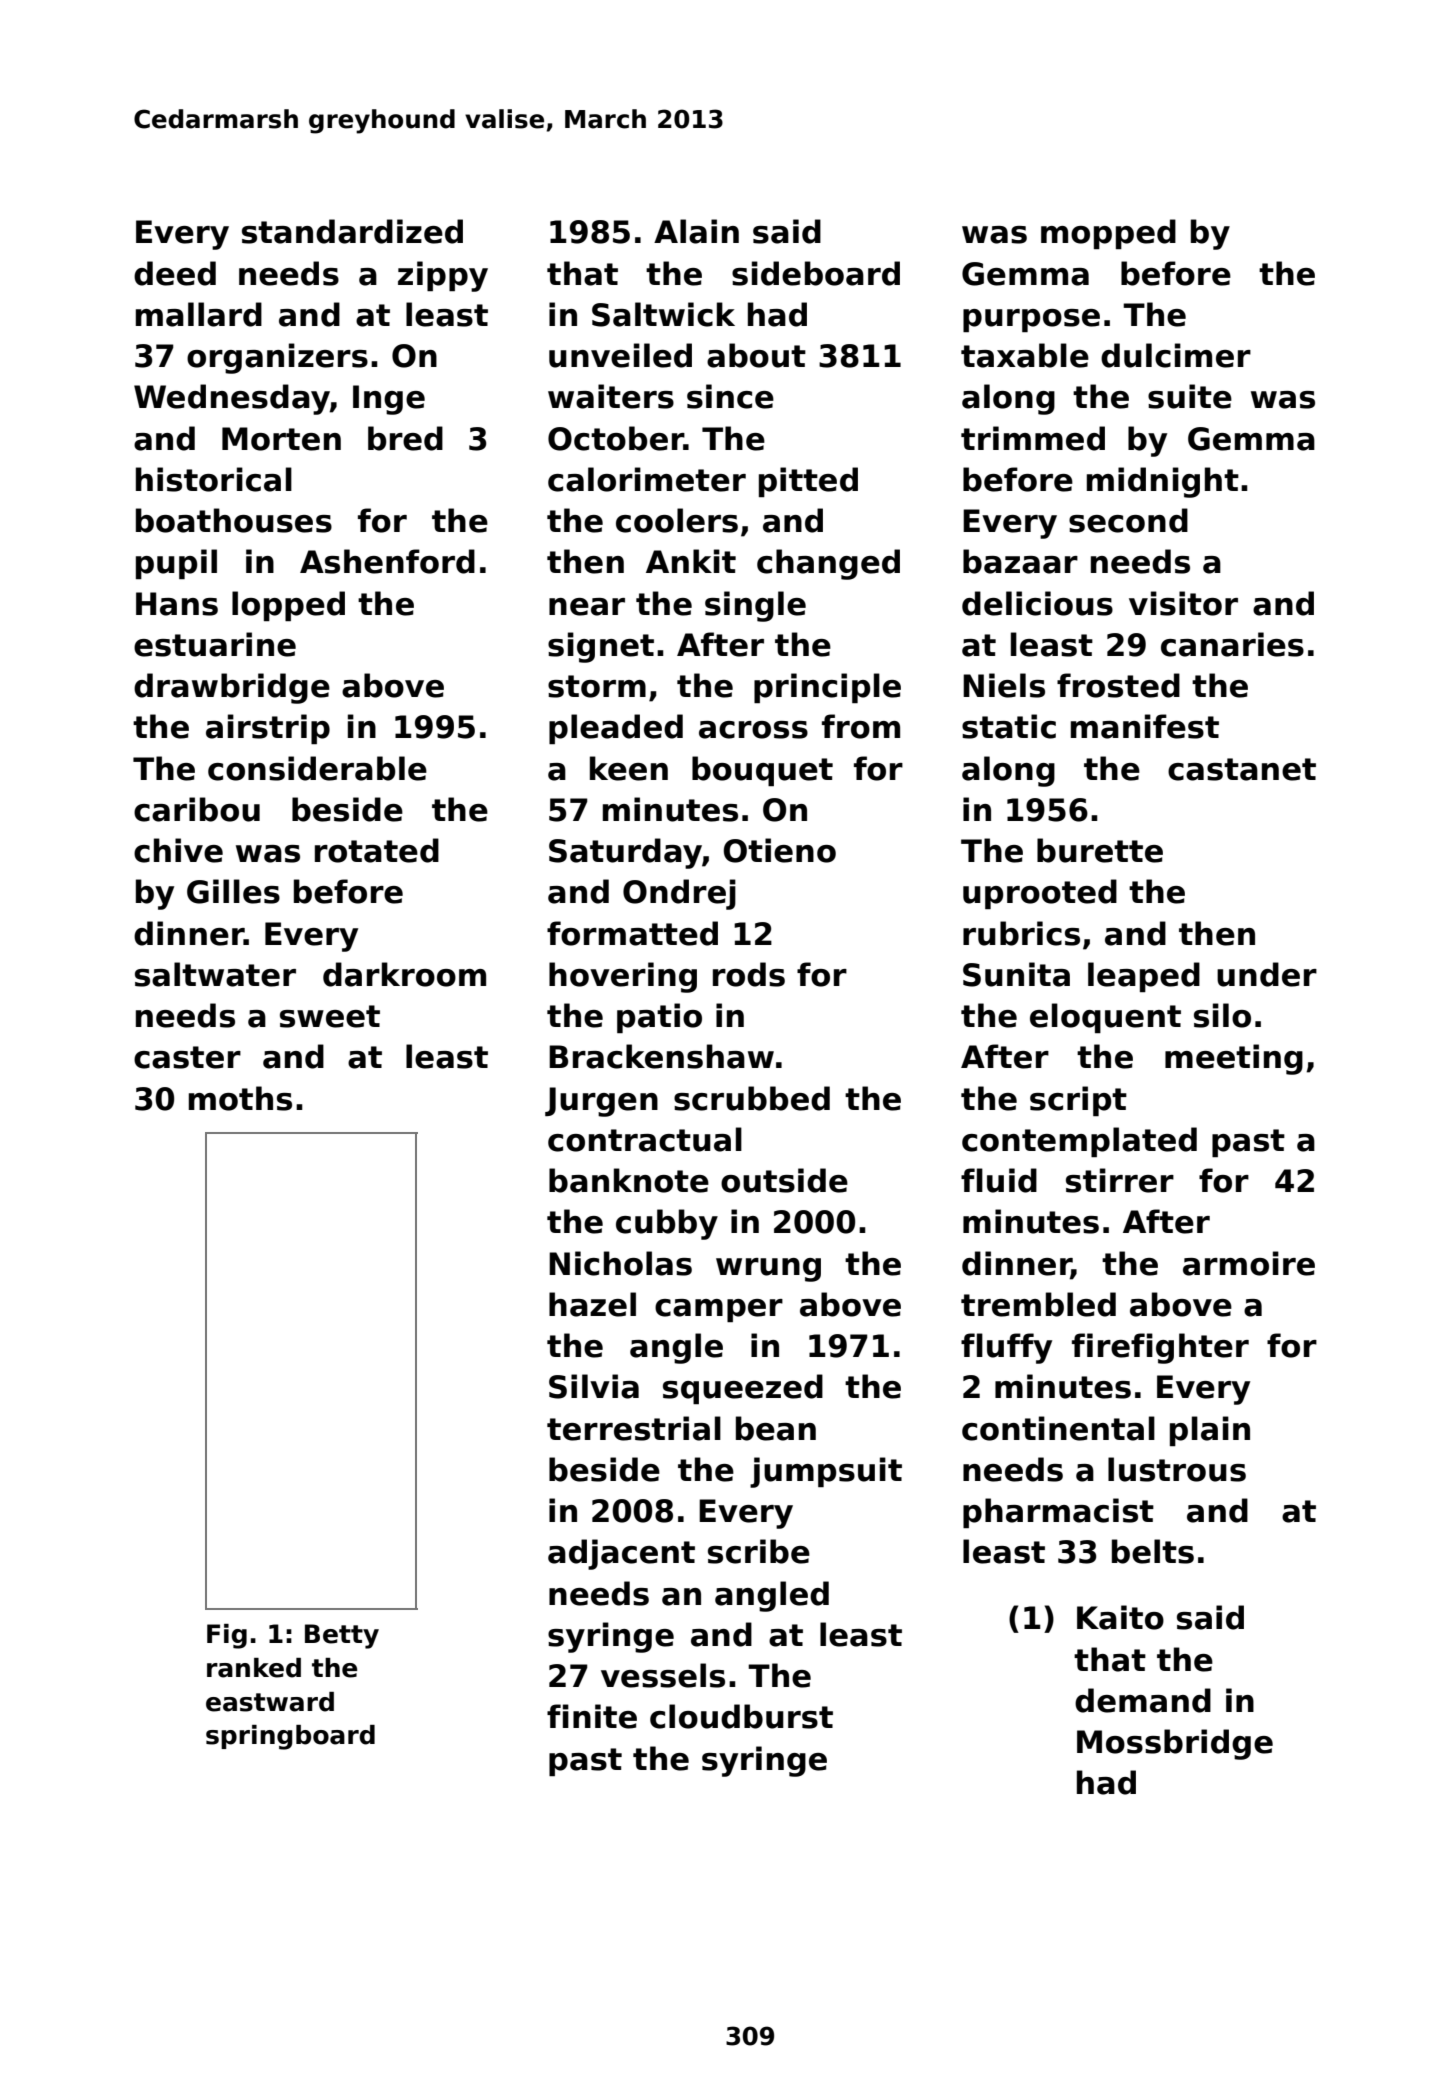  I want to click on standardized, so click(352, 231).
